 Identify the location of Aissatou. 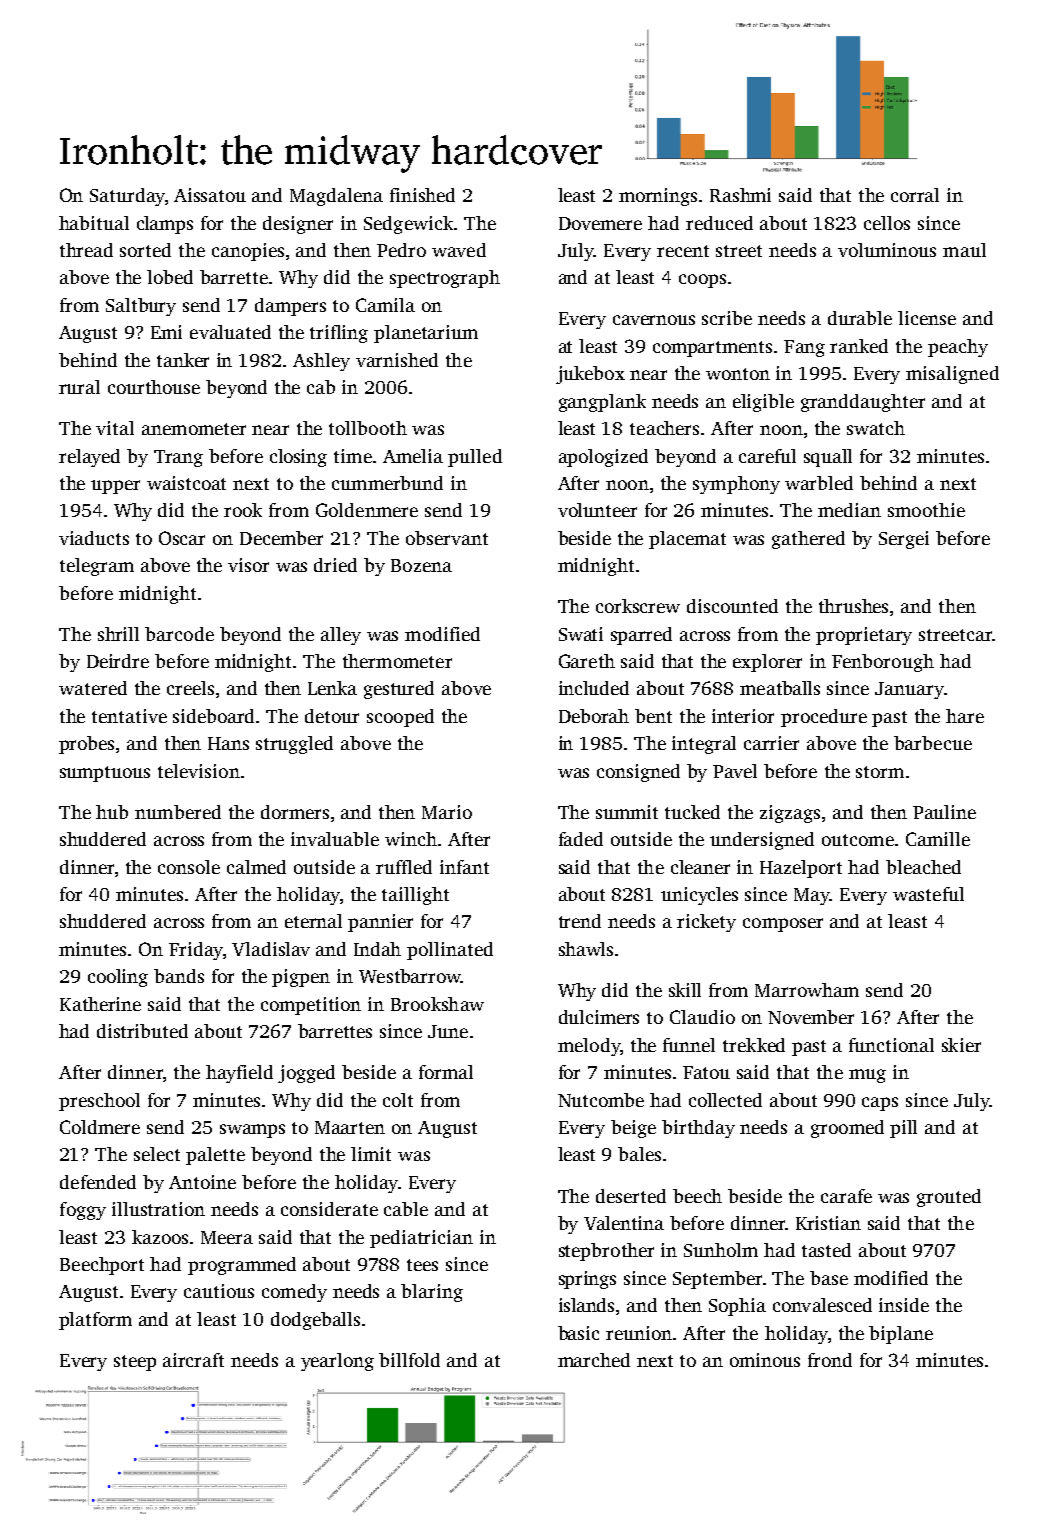
(210, 195).
